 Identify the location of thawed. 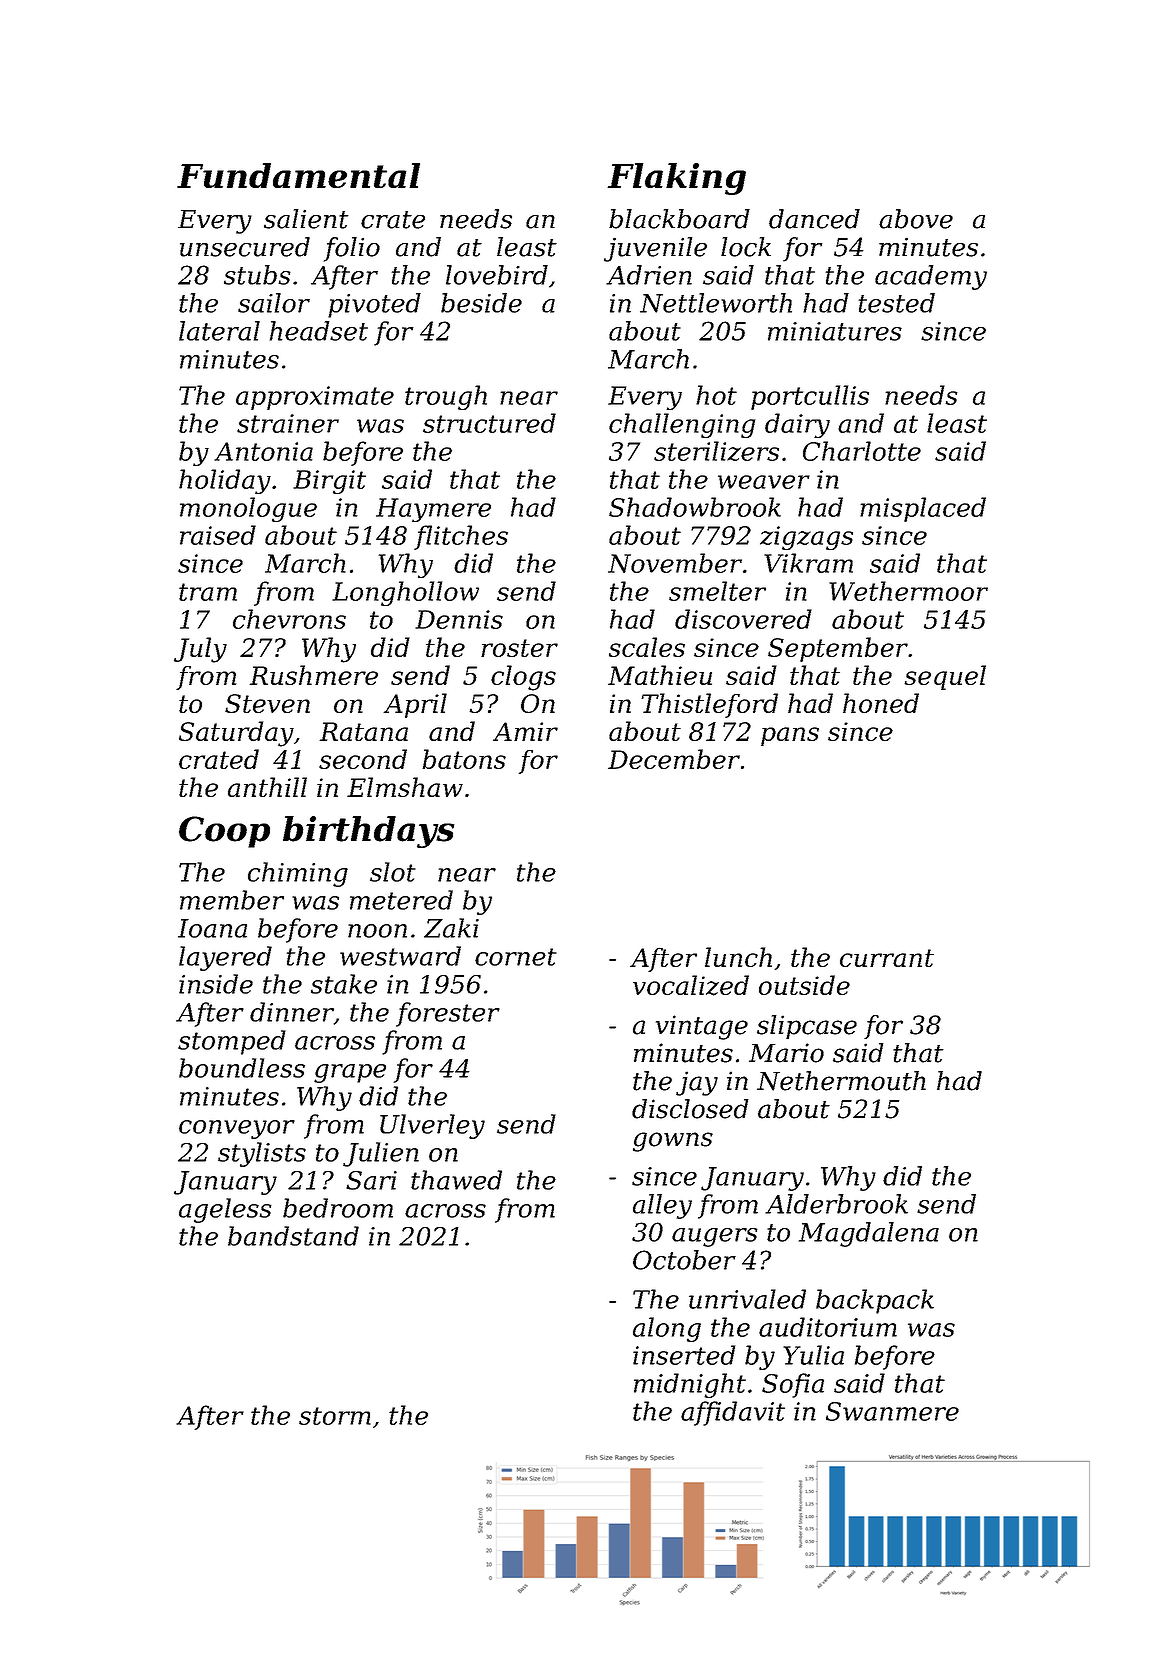
(456, 1180).
